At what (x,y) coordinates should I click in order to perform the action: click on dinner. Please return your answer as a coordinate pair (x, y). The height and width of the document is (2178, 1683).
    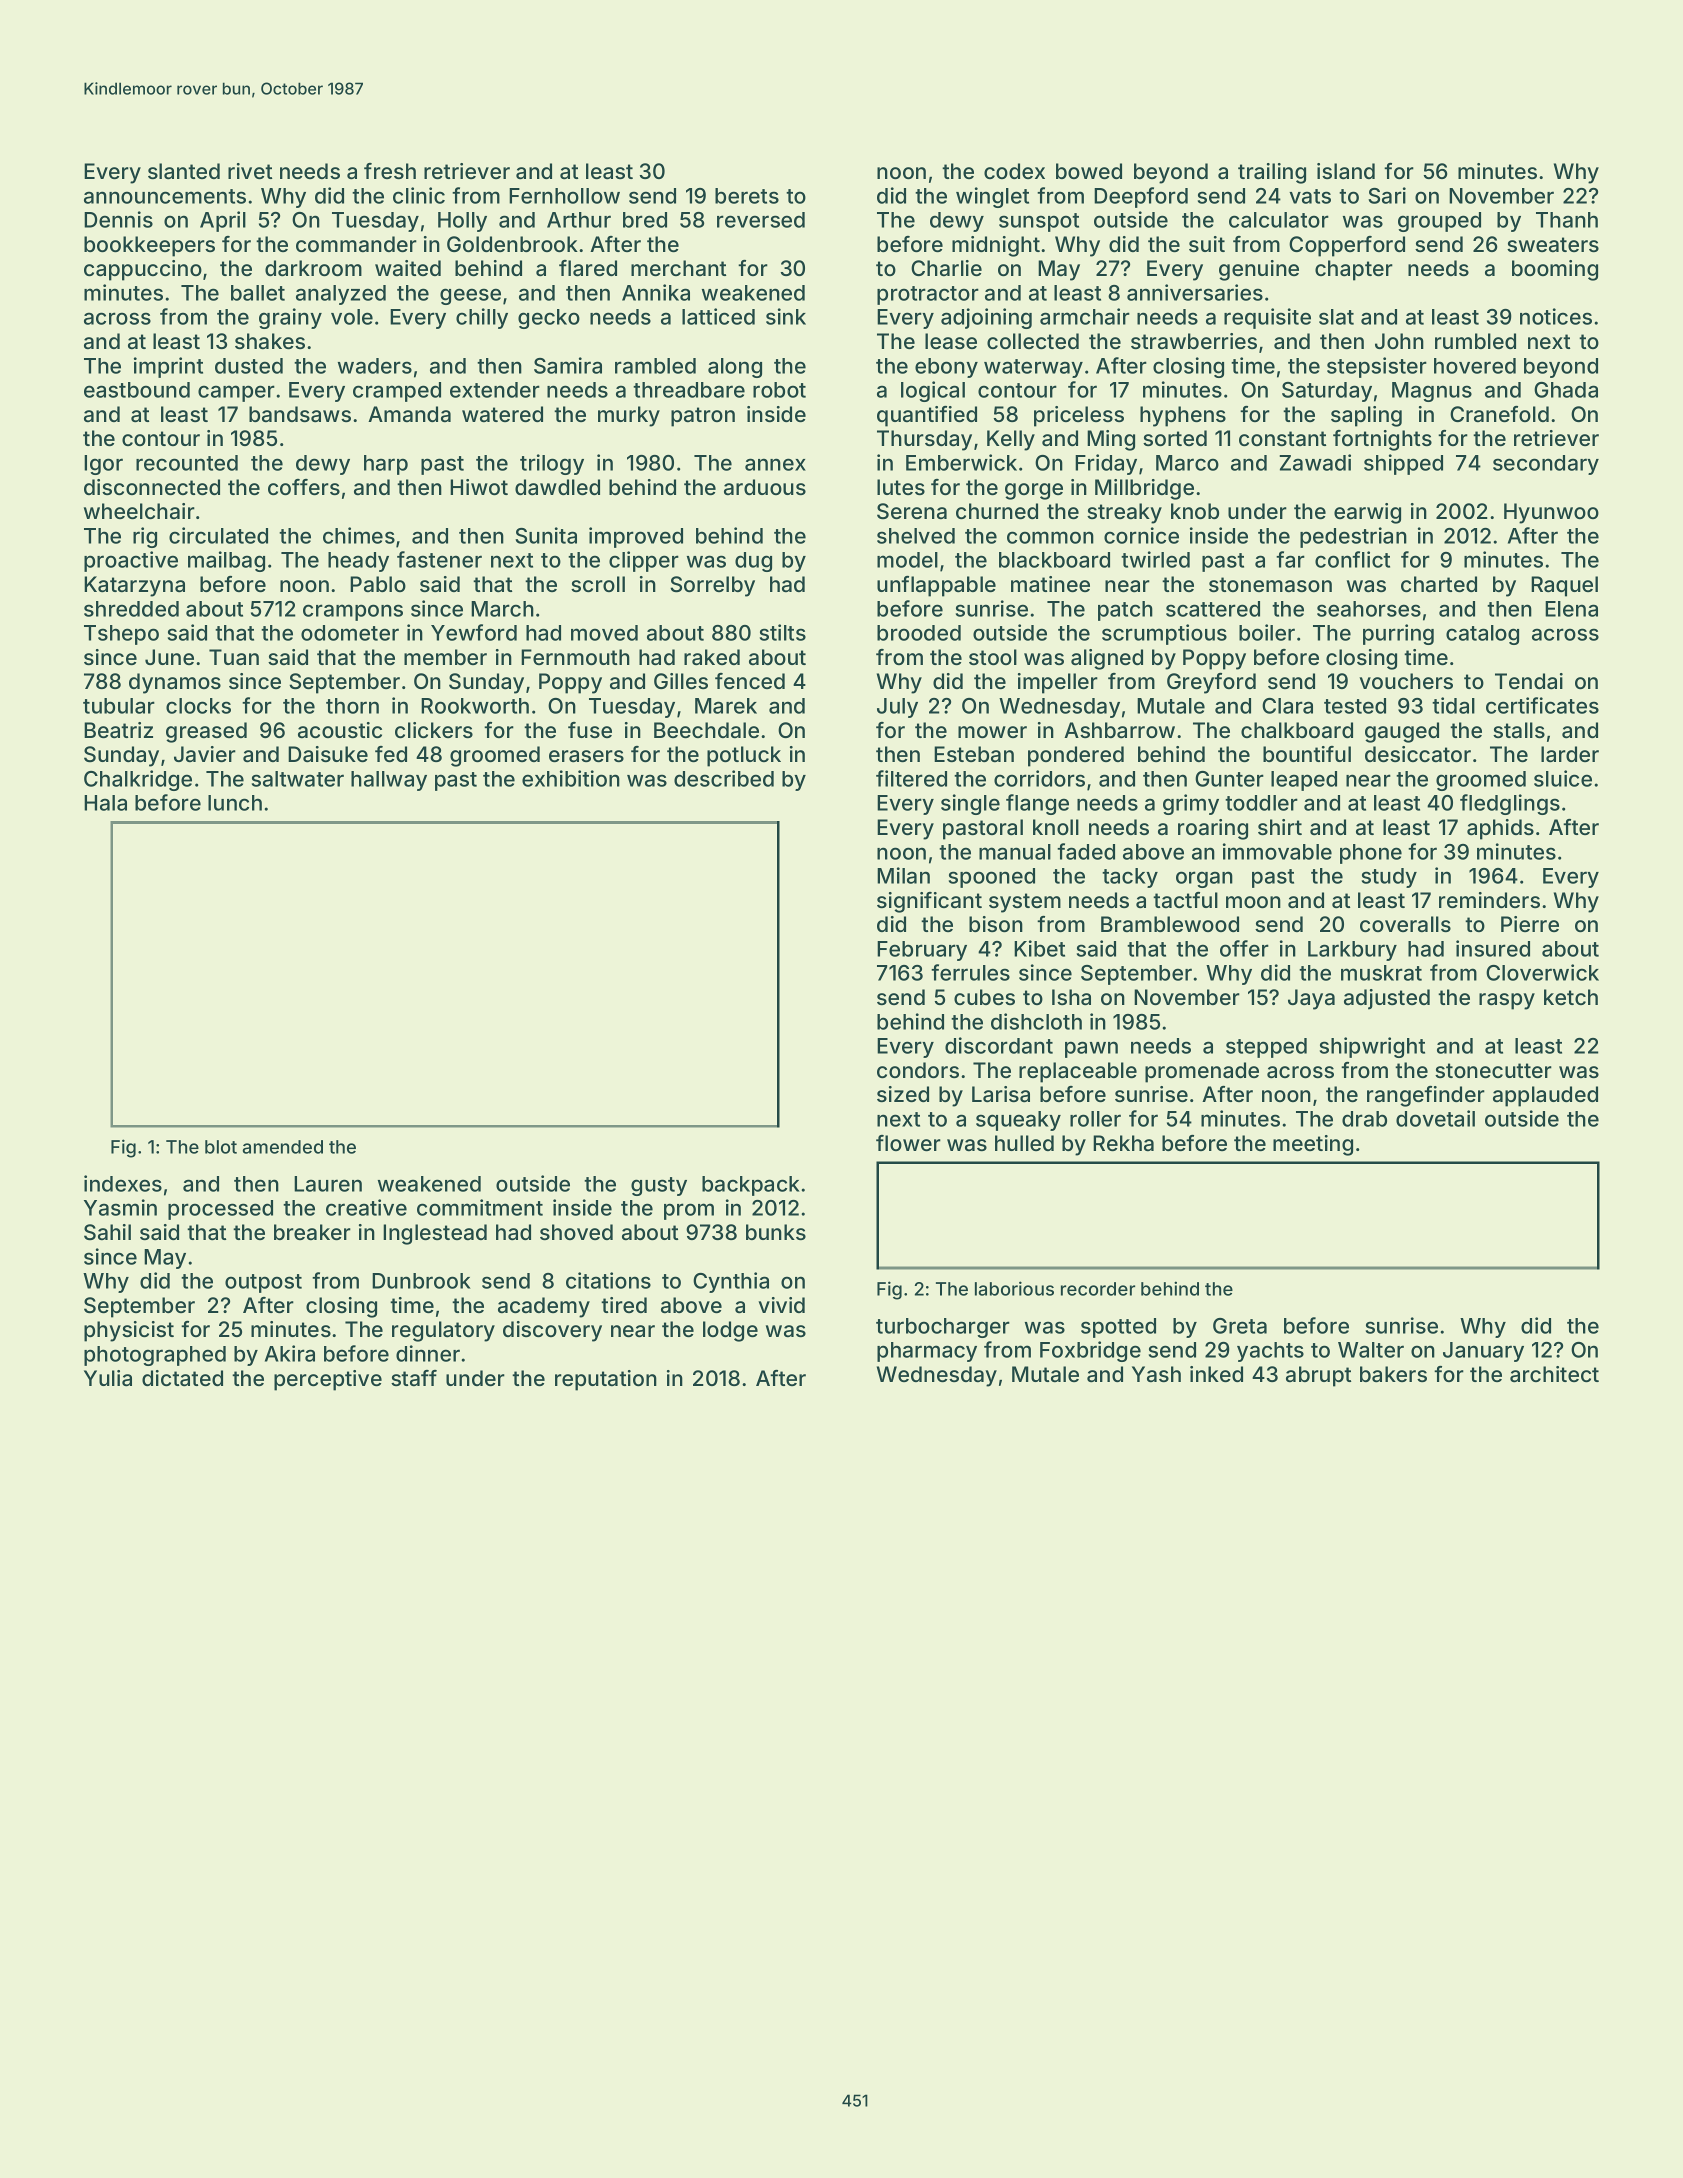
    Looking at the image, I should click on (428, 1353).
